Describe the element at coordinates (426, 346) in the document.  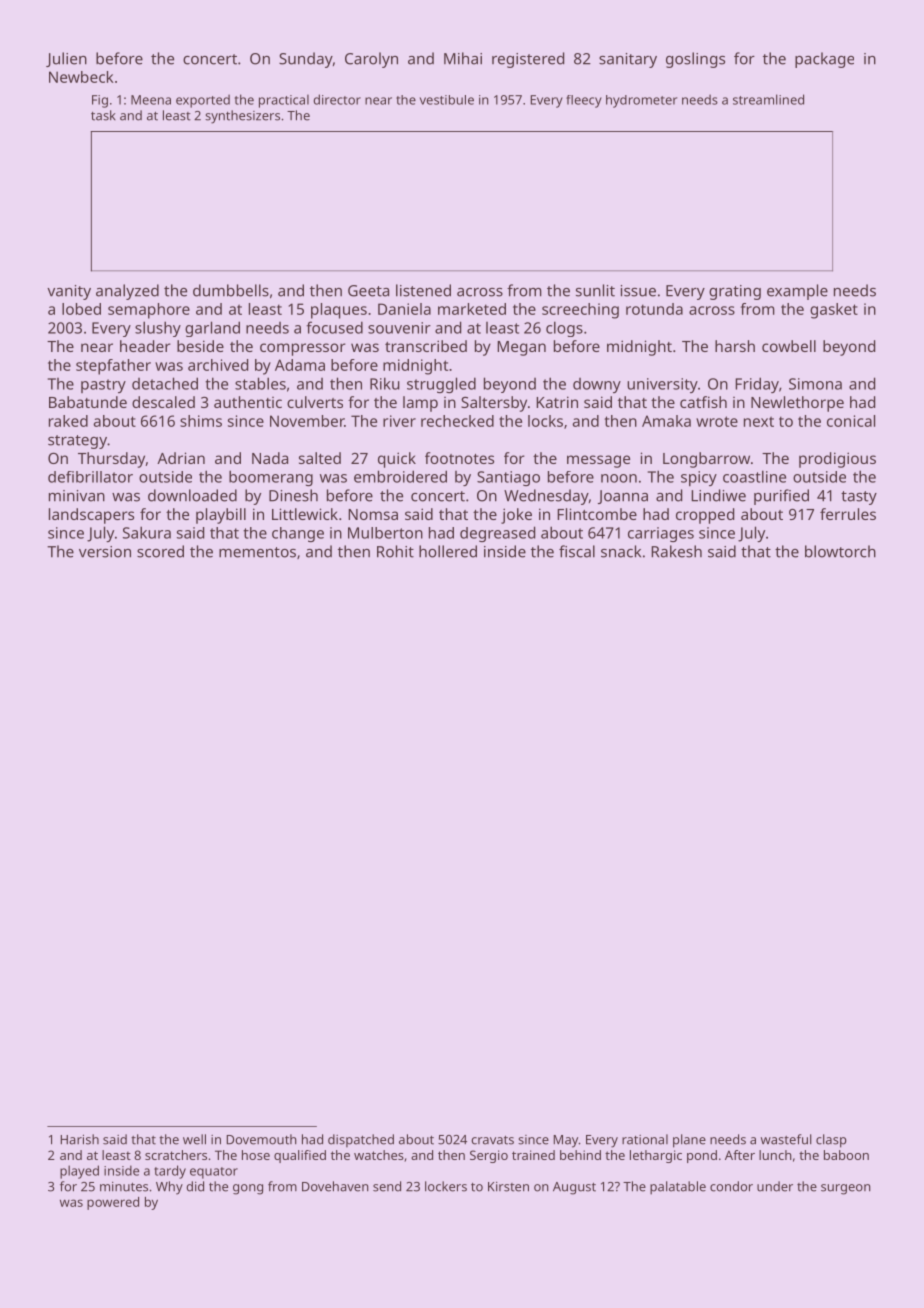
I see `transcribed` at that location.
